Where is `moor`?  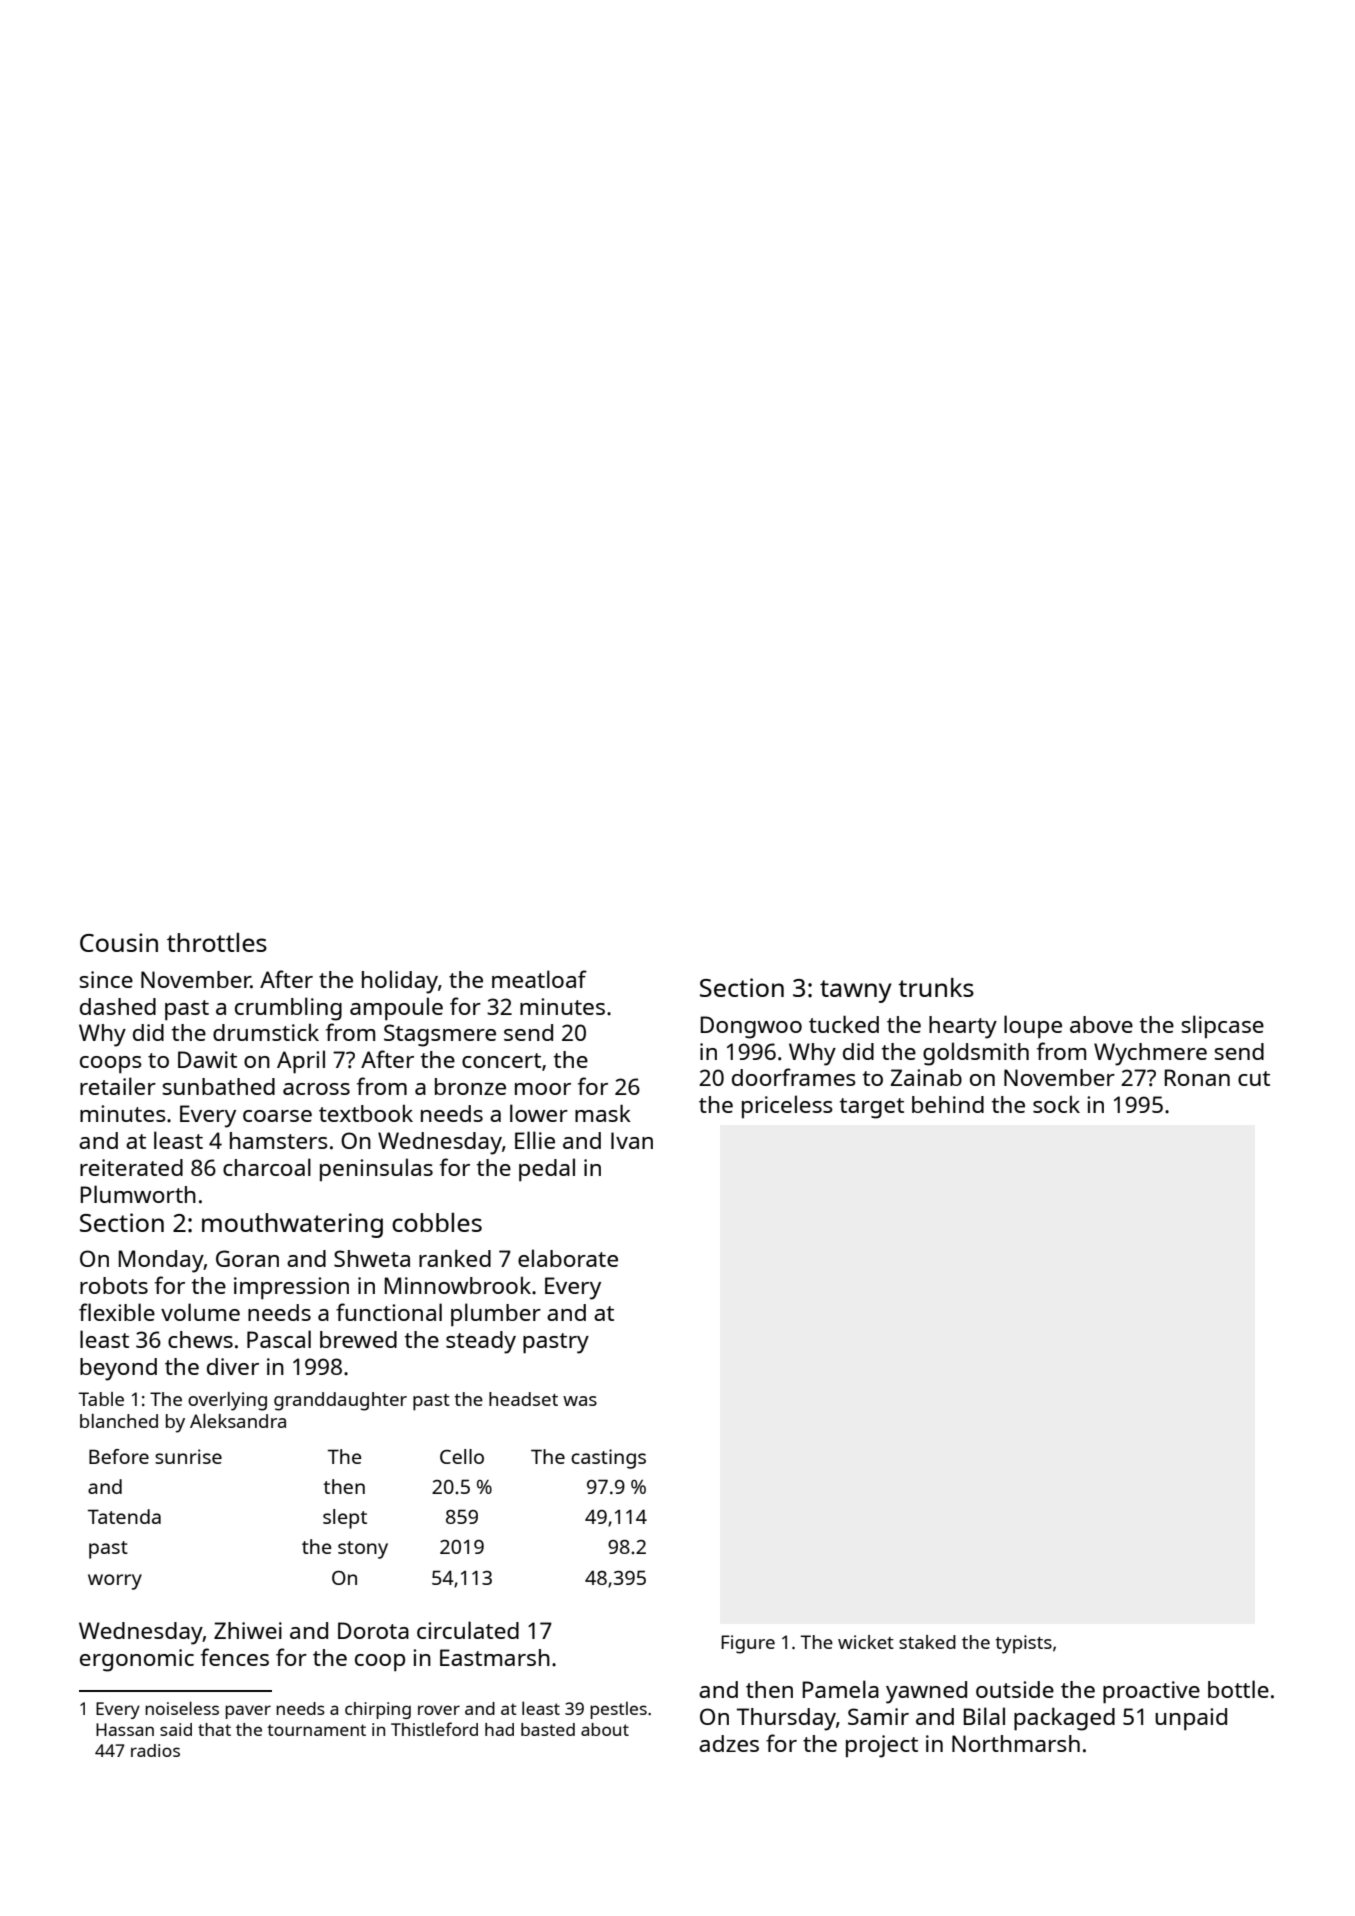
moor is located at coordinates (543, 1089).
